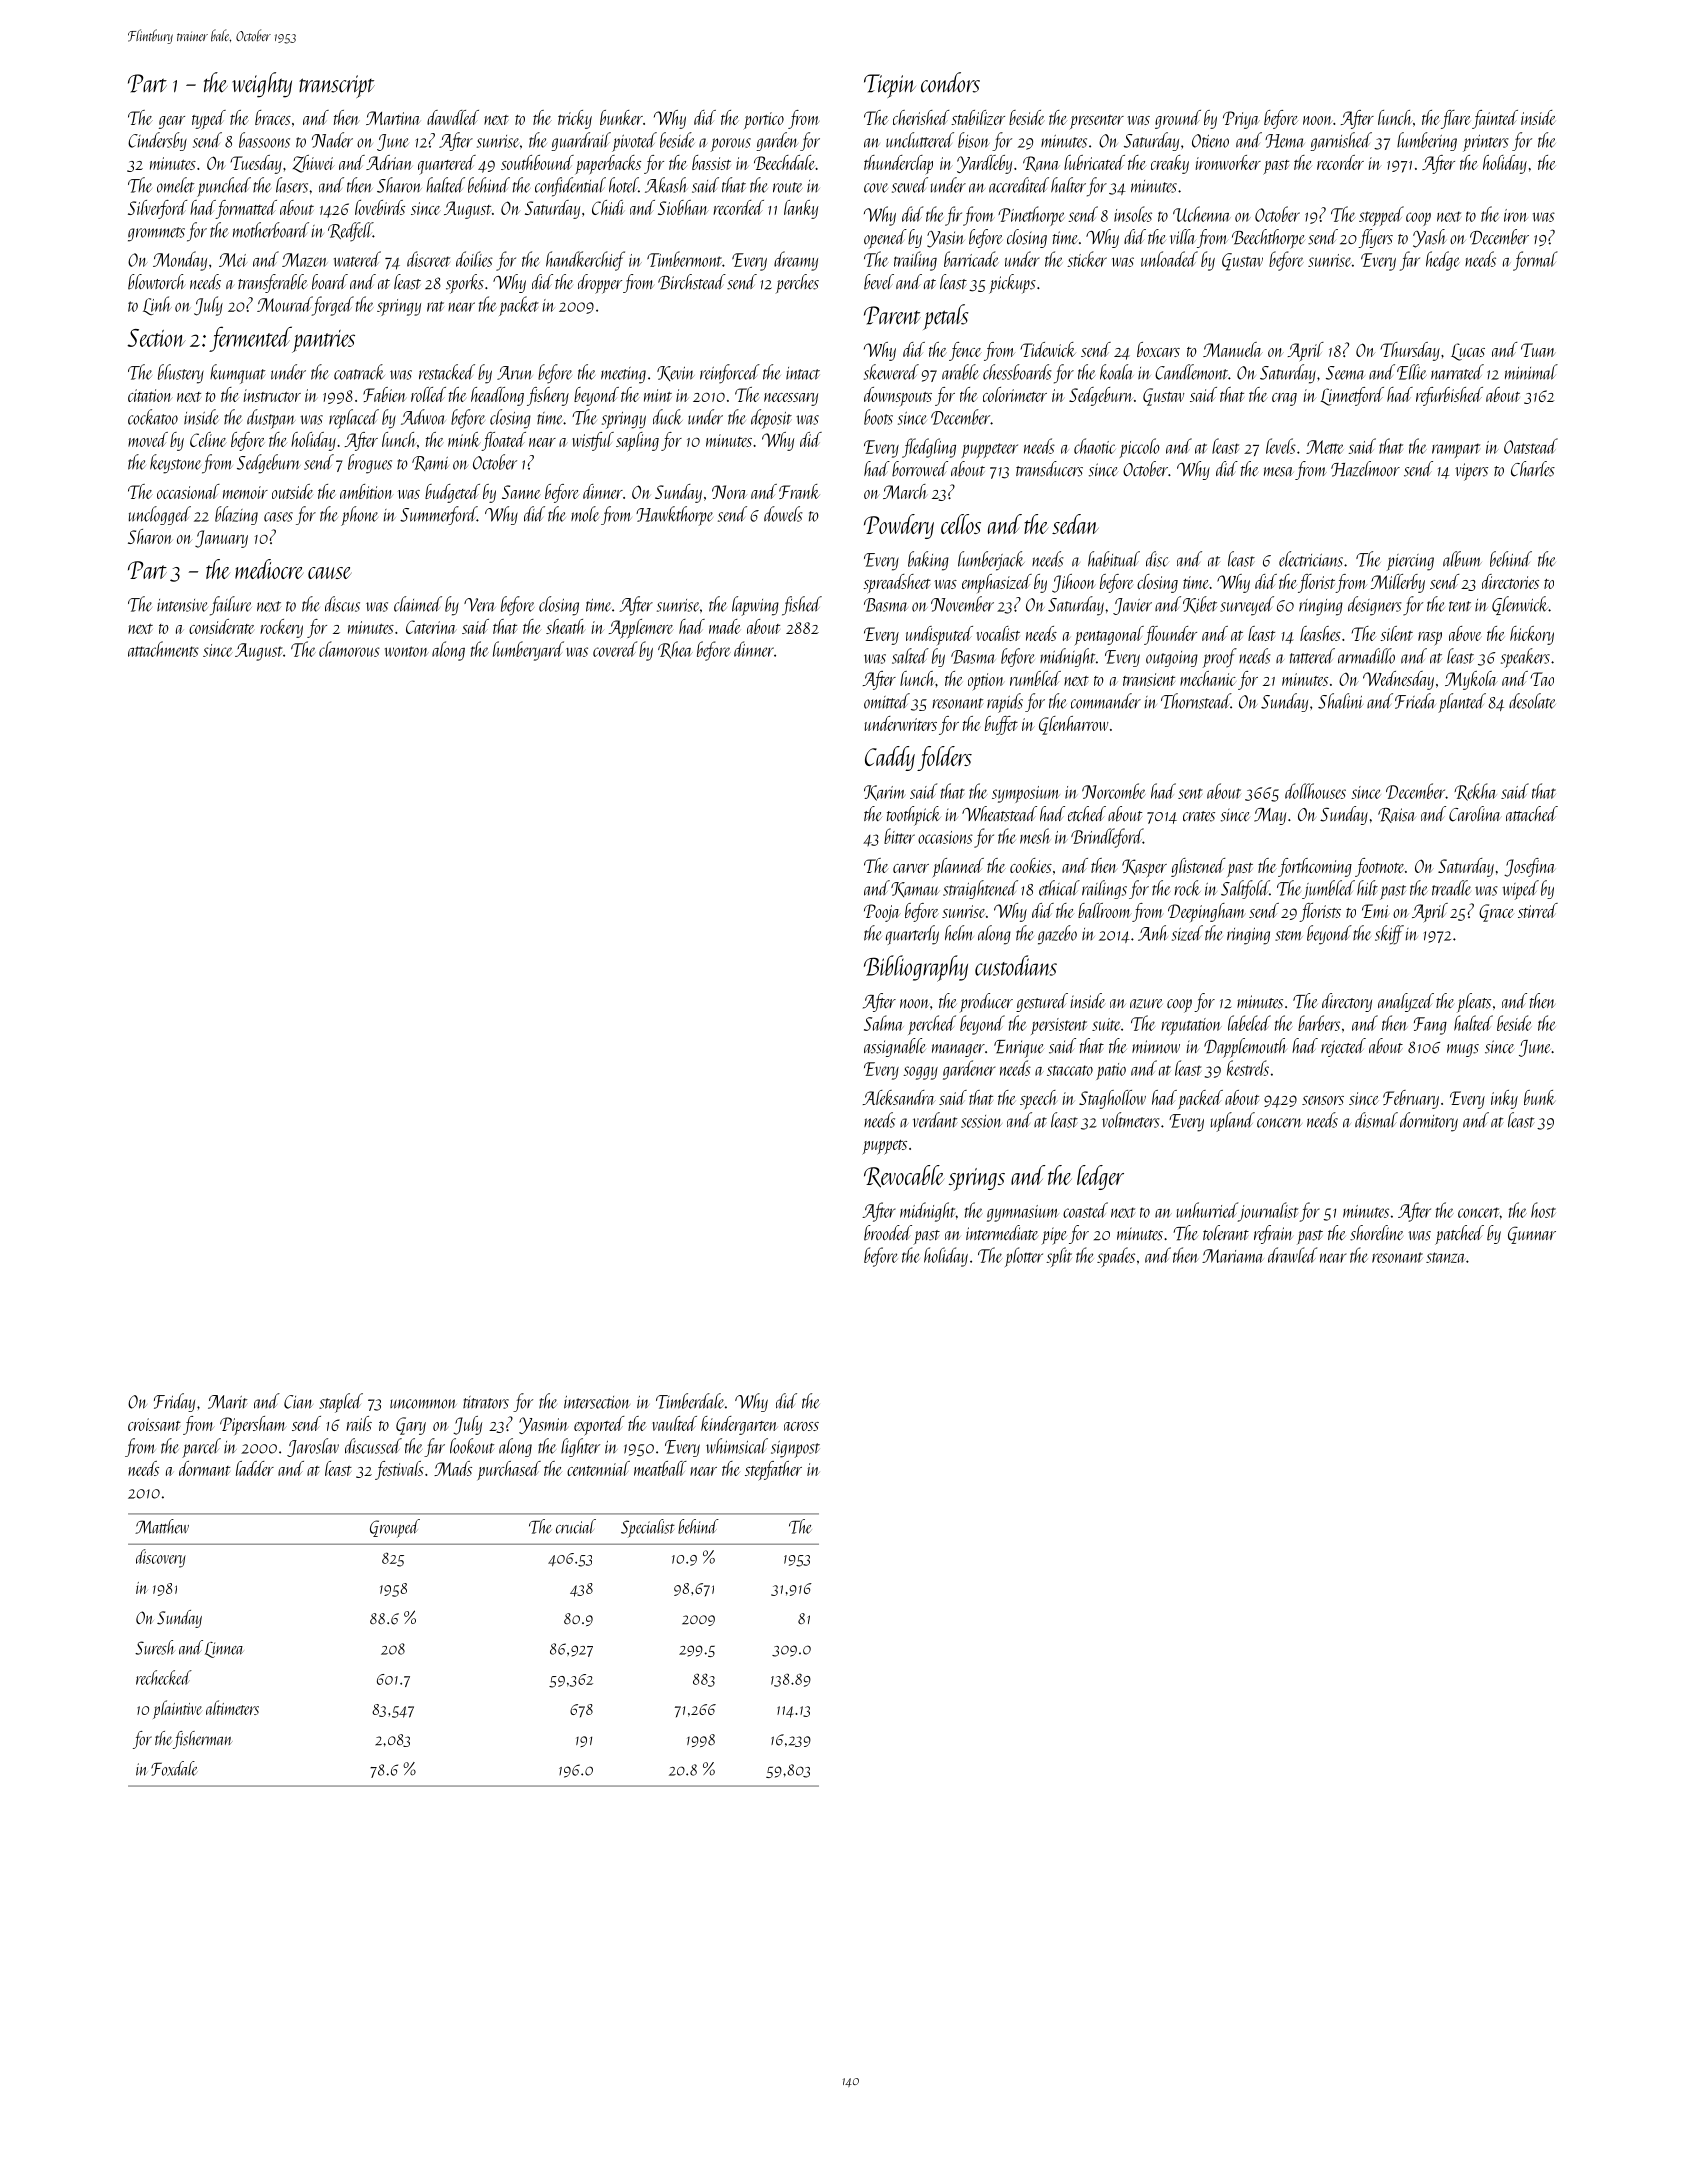 This screenshot has width=1683, height=2178. I want to click on attachments, so click(163, 649).
